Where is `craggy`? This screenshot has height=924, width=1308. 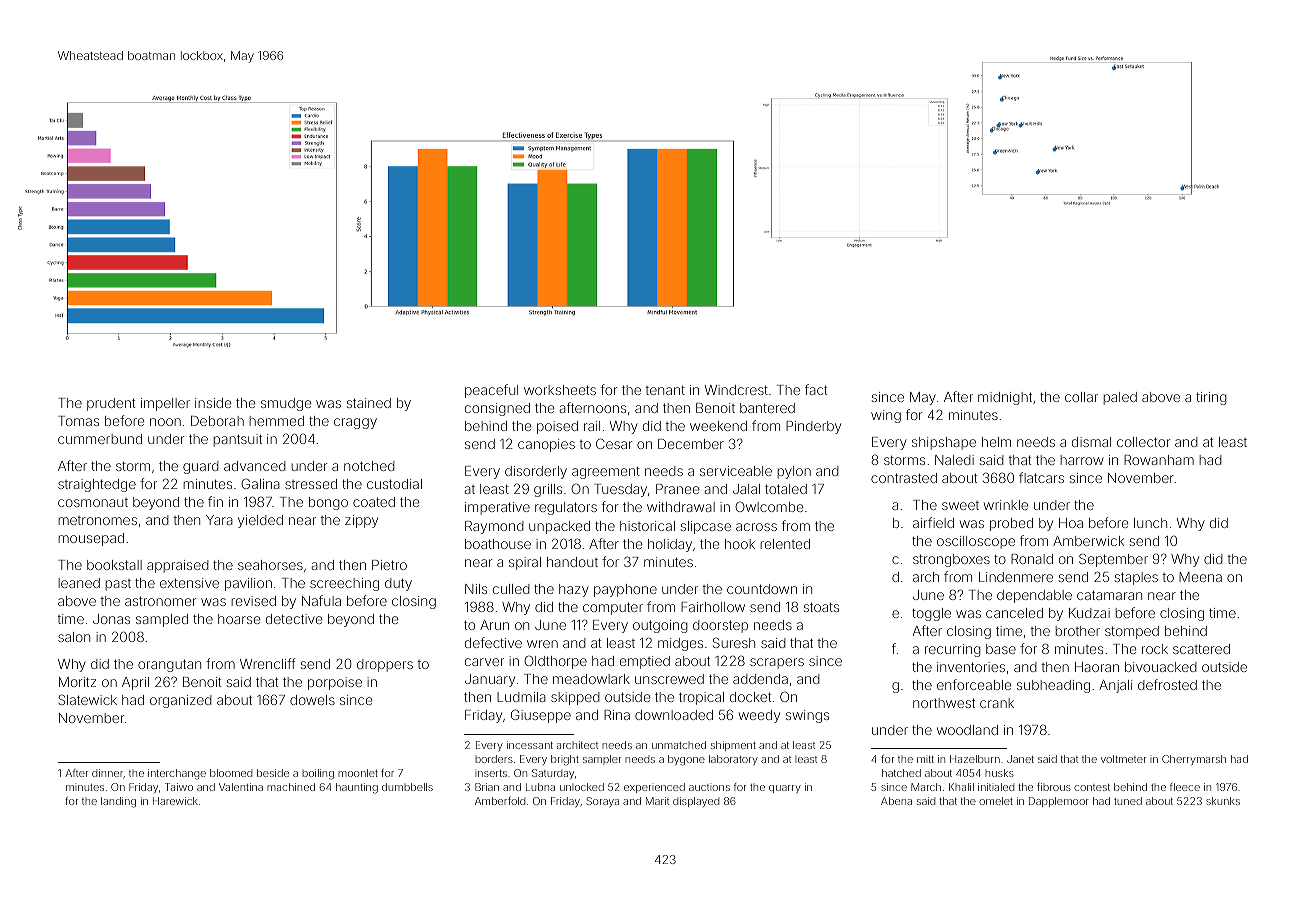 craggy is located at coordinates (355, 423).
